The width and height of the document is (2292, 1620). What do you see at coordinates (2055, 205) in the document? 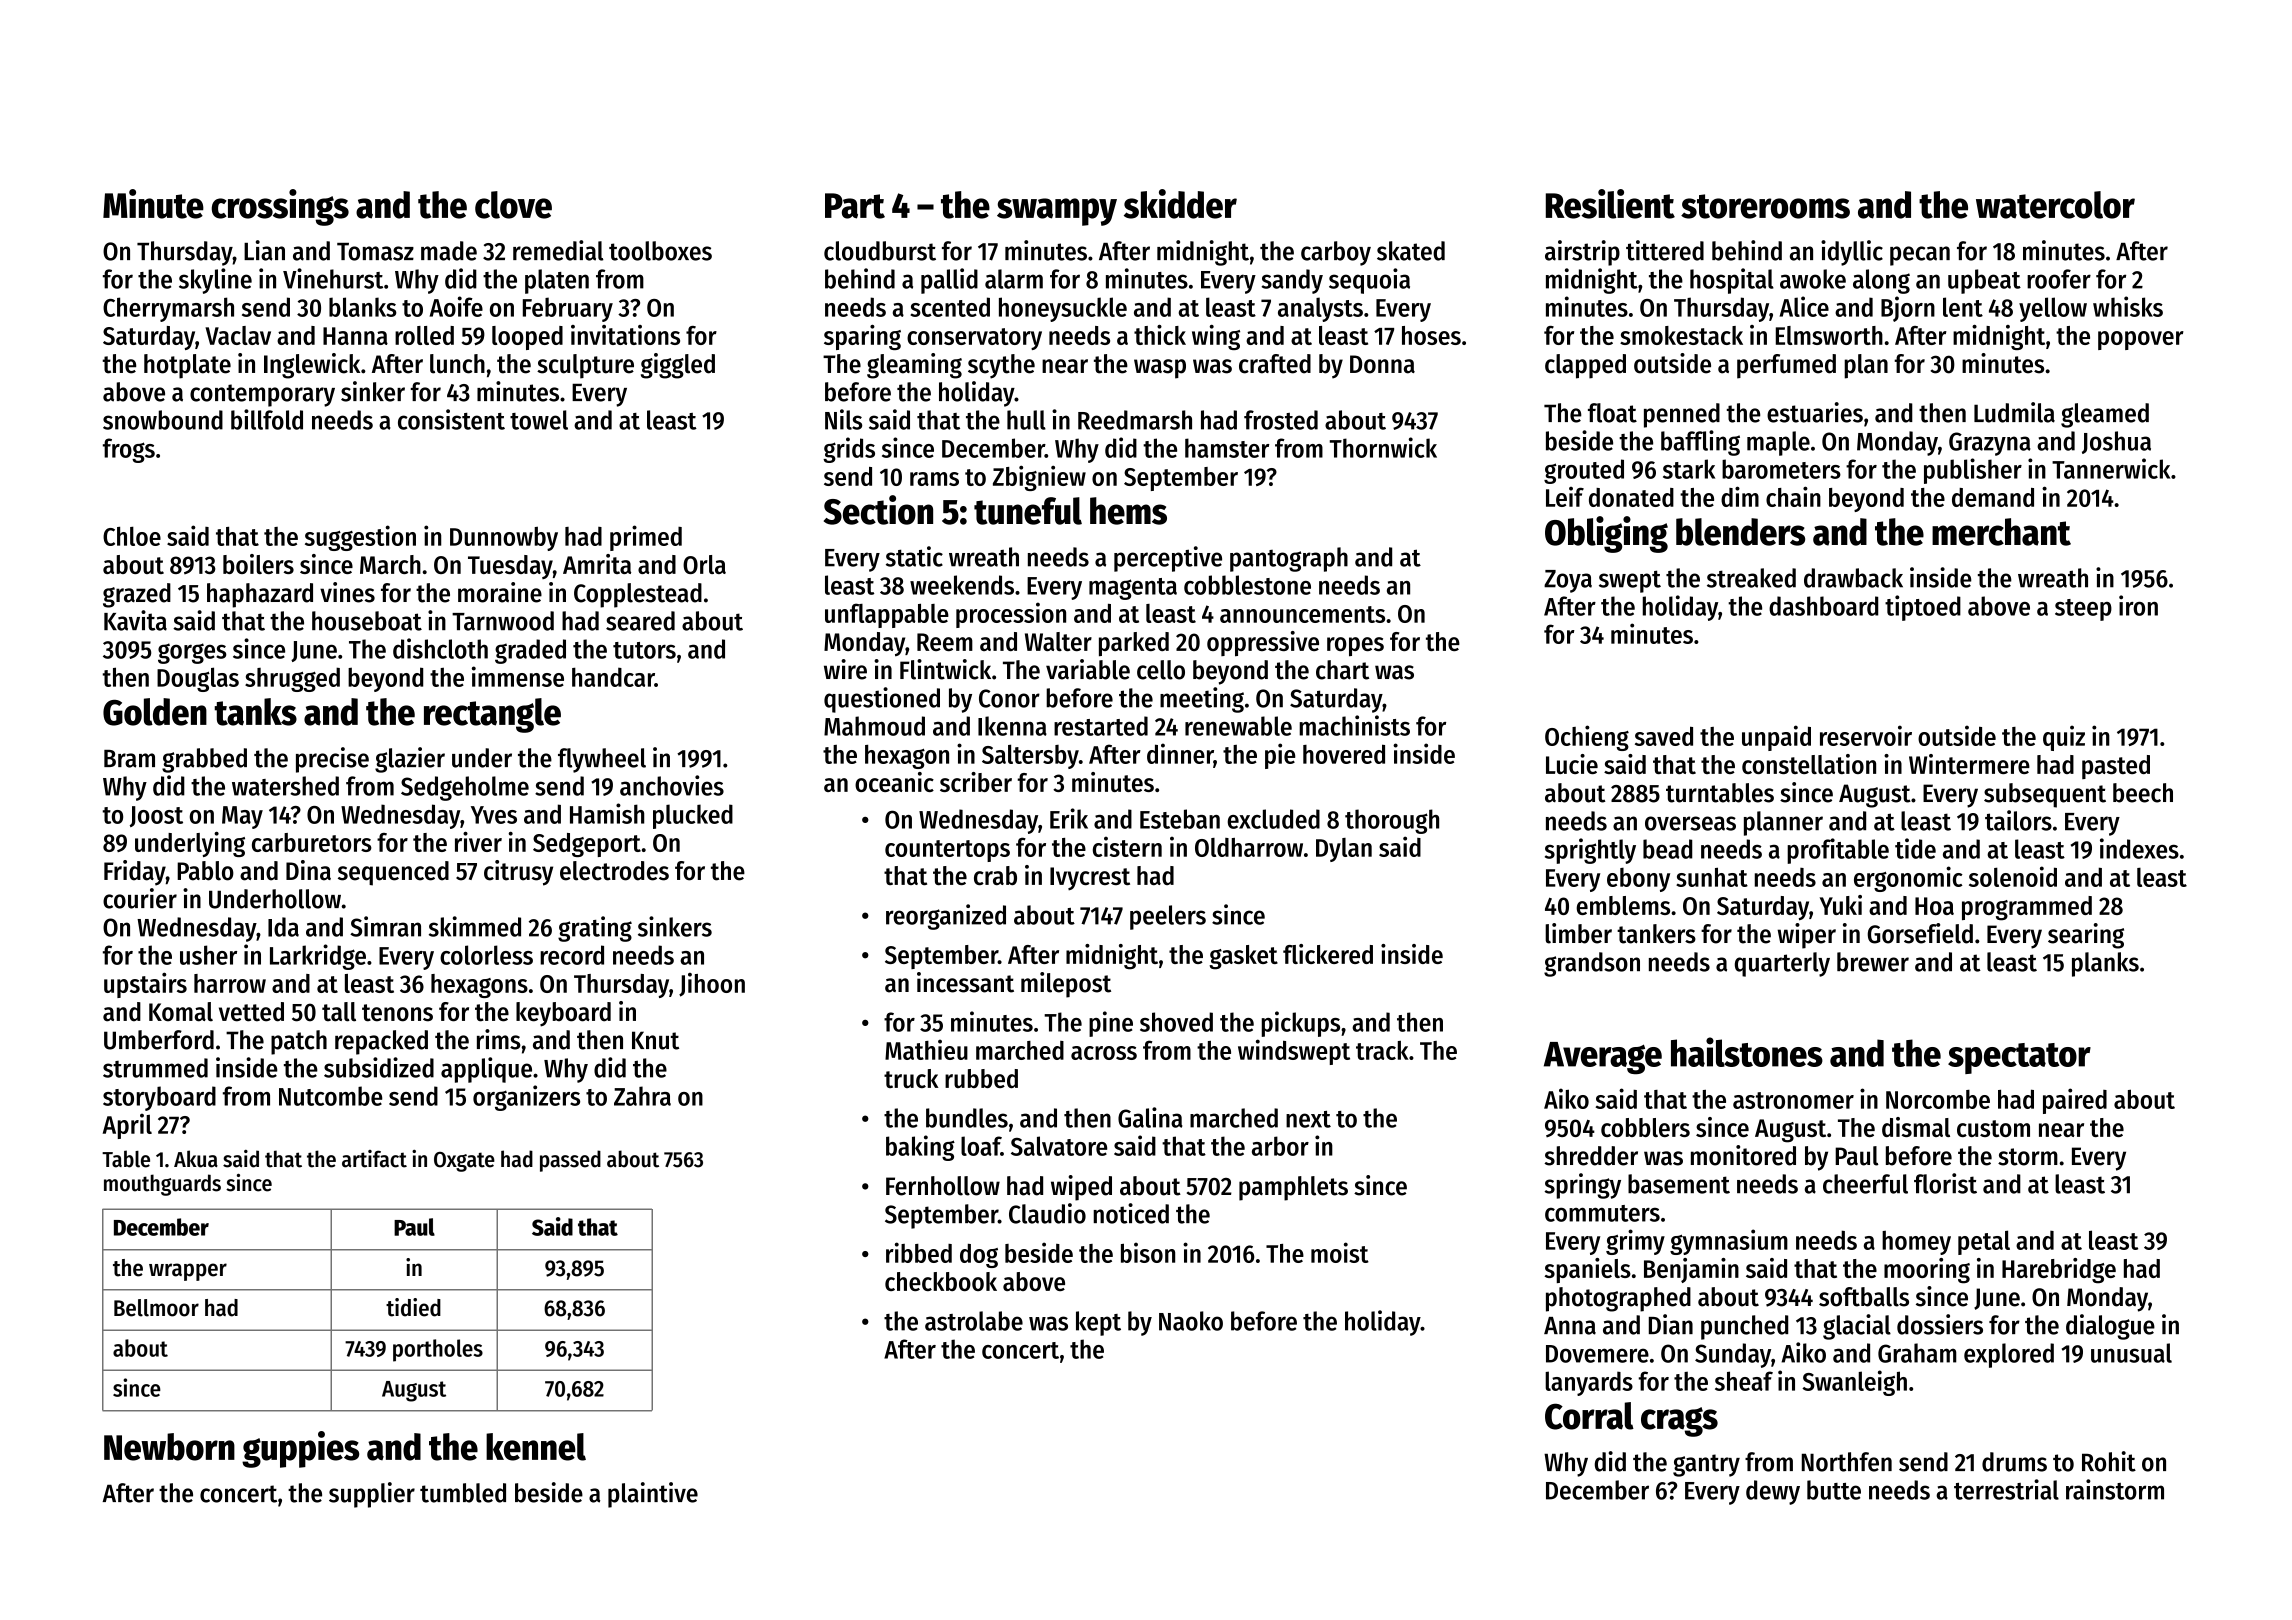
I see `watercolor` at bounding box center [2055, 205].
